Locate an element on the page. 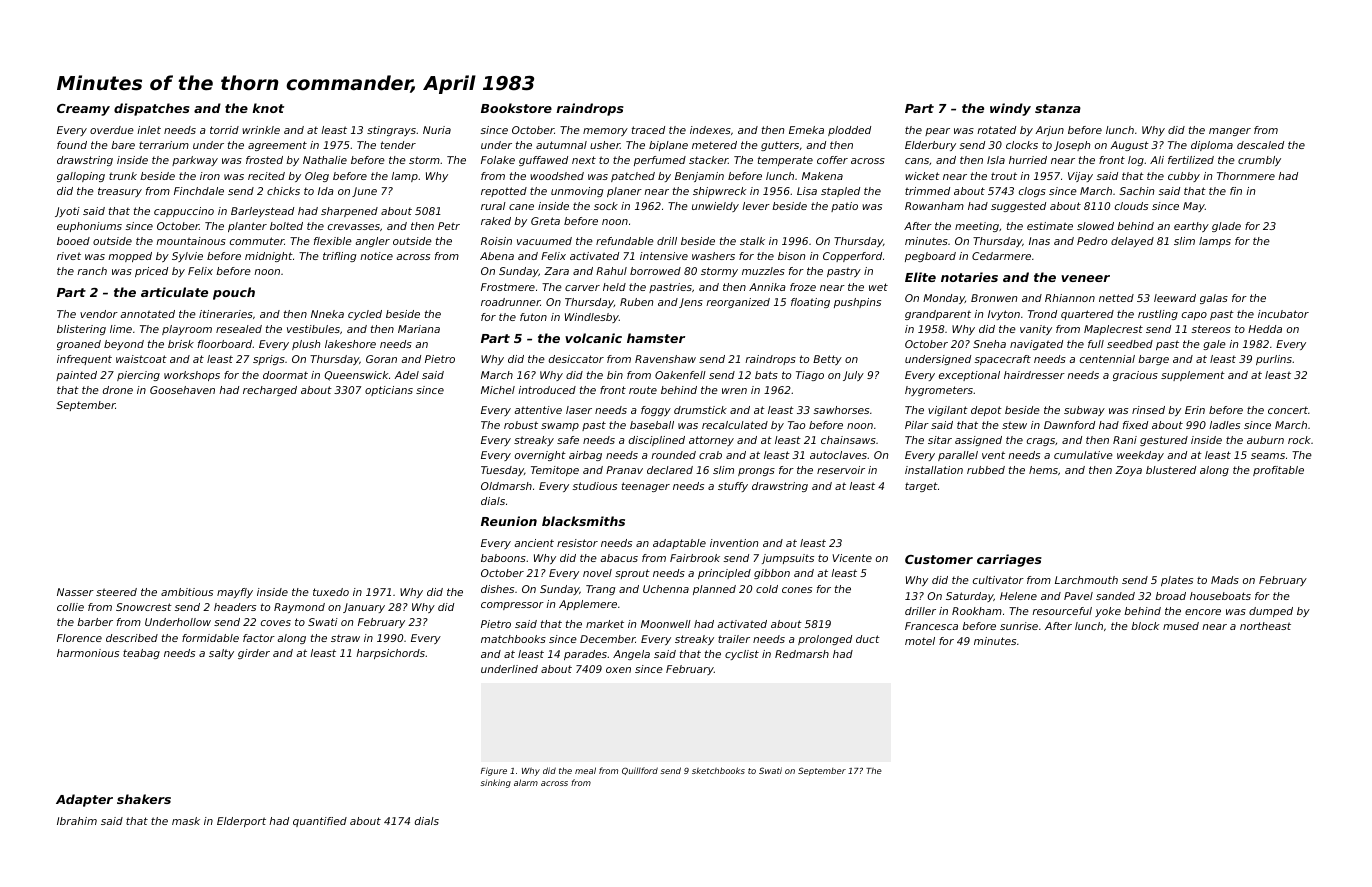 This page has height=887, width=1372. hamster is located at coordinates (656, 338).
